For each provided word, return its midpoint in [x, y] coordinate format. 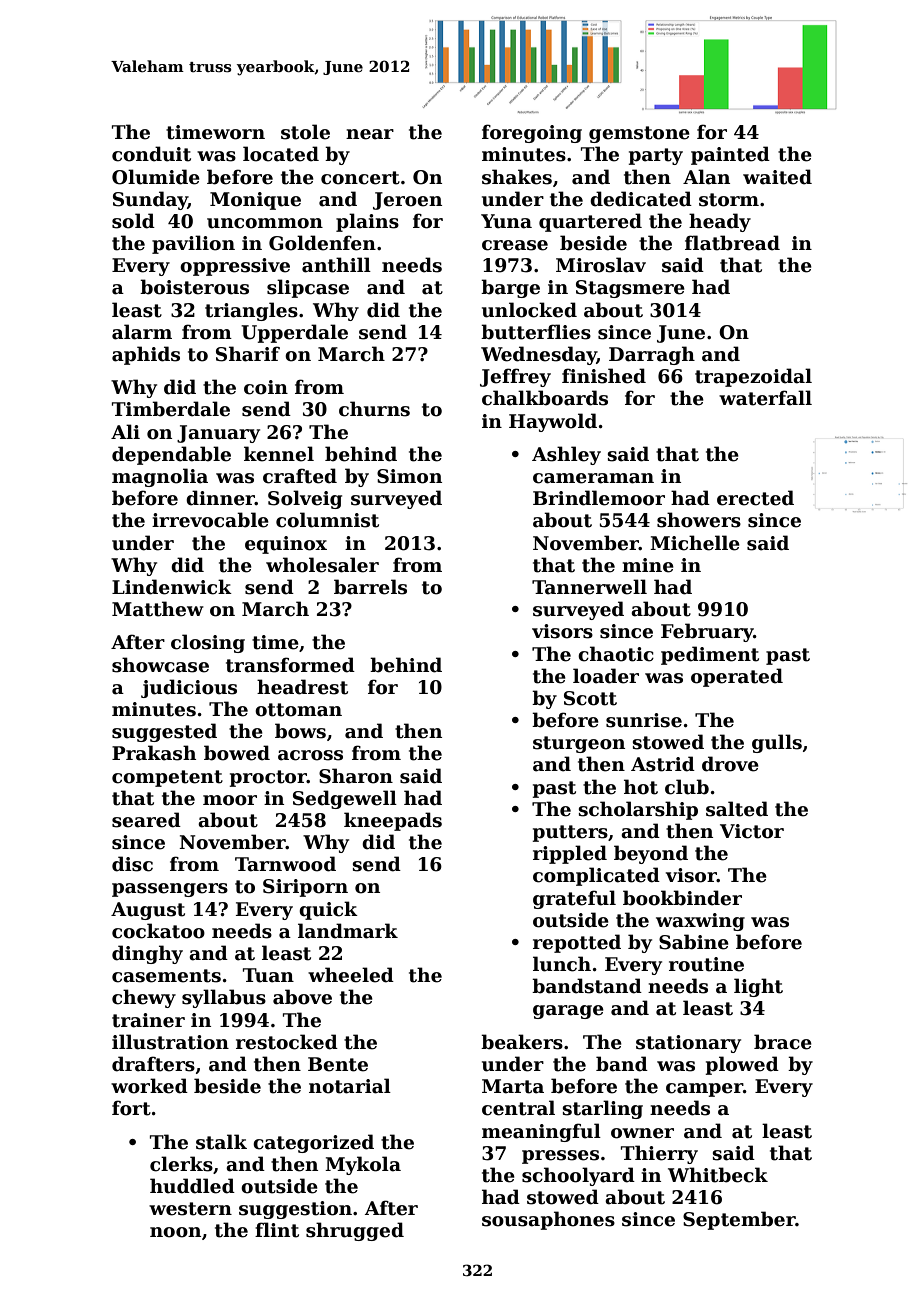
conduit [151, 154]
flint [277, 1230]
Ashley [566, 455]
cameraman [593, 478]
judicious [189, 688]
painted [730, 155]
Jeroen [407, 201]
